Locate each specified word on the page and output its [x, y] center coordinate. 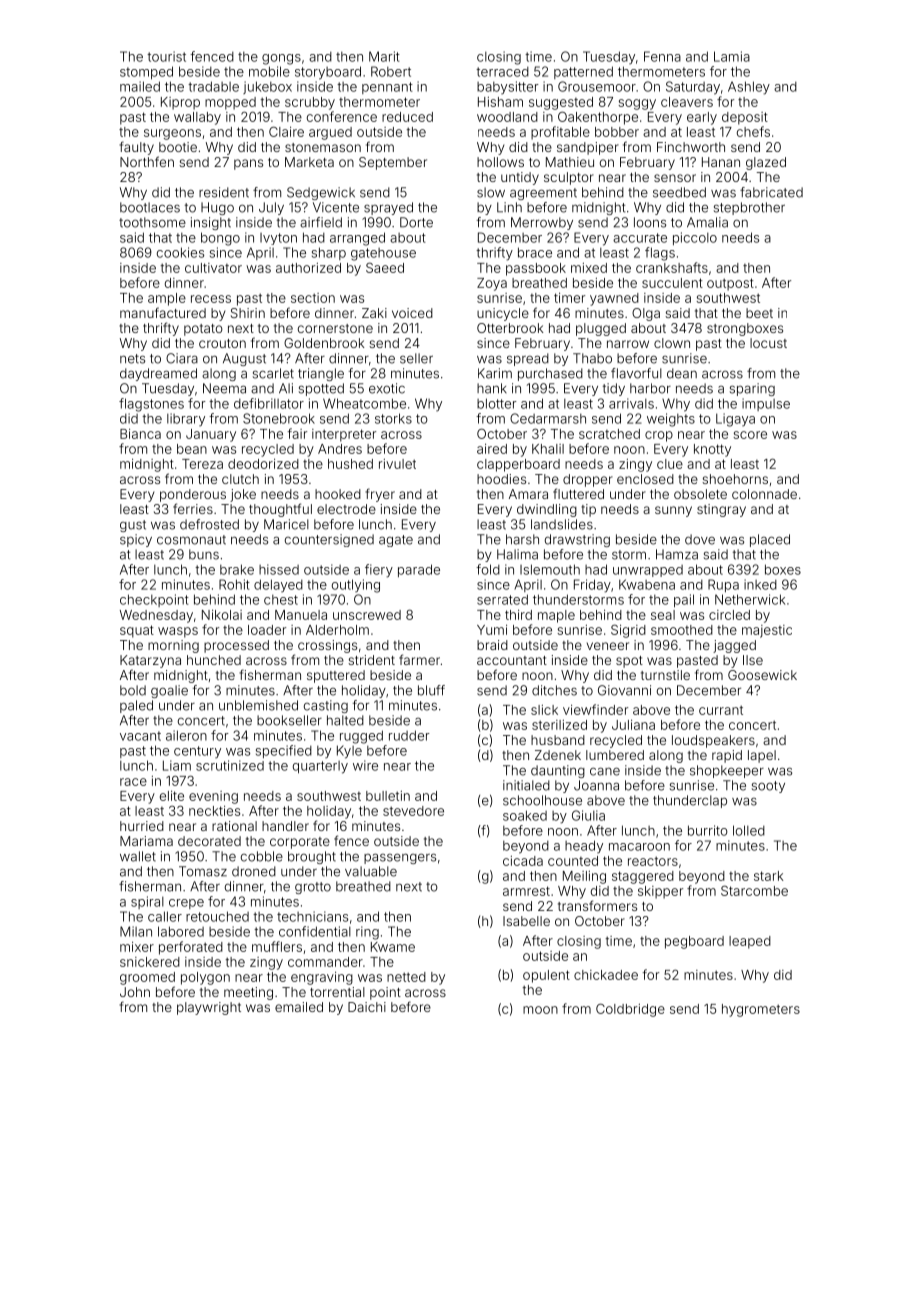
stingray [721, 510]
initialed [526, 785]
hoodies [501, 479]
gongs [281, 59]
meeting [248, 993]
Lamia [732, 56]
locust [768, 343]
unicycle [503, 314]
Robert [391, 71]
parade [419, 570]
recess [211, 299]
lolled [749, 830]
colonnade [764, 494]
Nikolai [222, 615]
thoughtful [280, 510]
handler [285, 826]
